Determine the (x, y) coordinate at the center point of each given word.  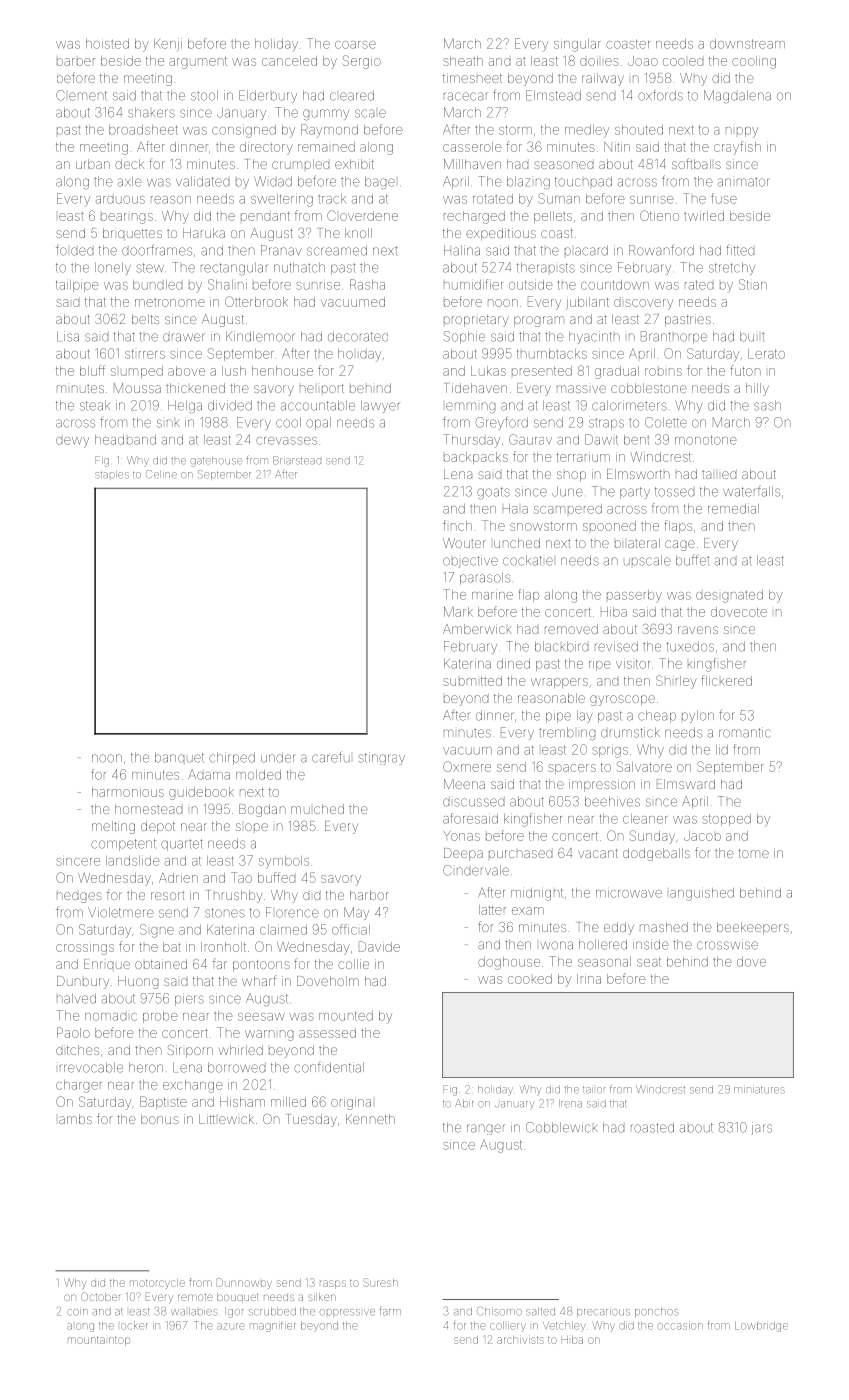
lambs (75, 1119)
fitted (740, 250)
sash (767, 405)
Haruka (204, 233)
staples (112, 475)
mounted (346, 1016)
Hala (515, 509)
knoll (358, 233)
